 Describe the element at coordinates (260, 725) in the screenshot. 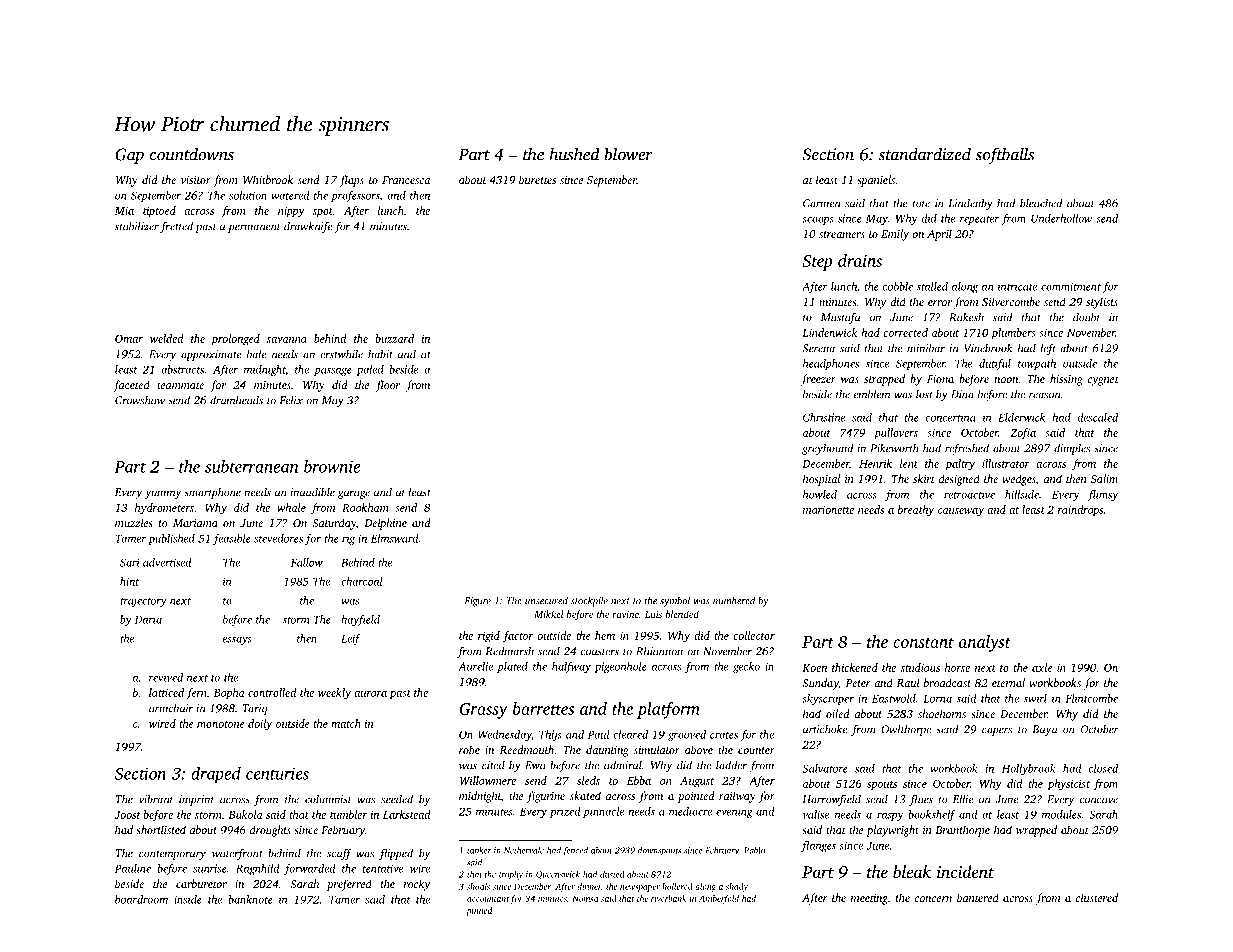

I see `doily` at that location.
